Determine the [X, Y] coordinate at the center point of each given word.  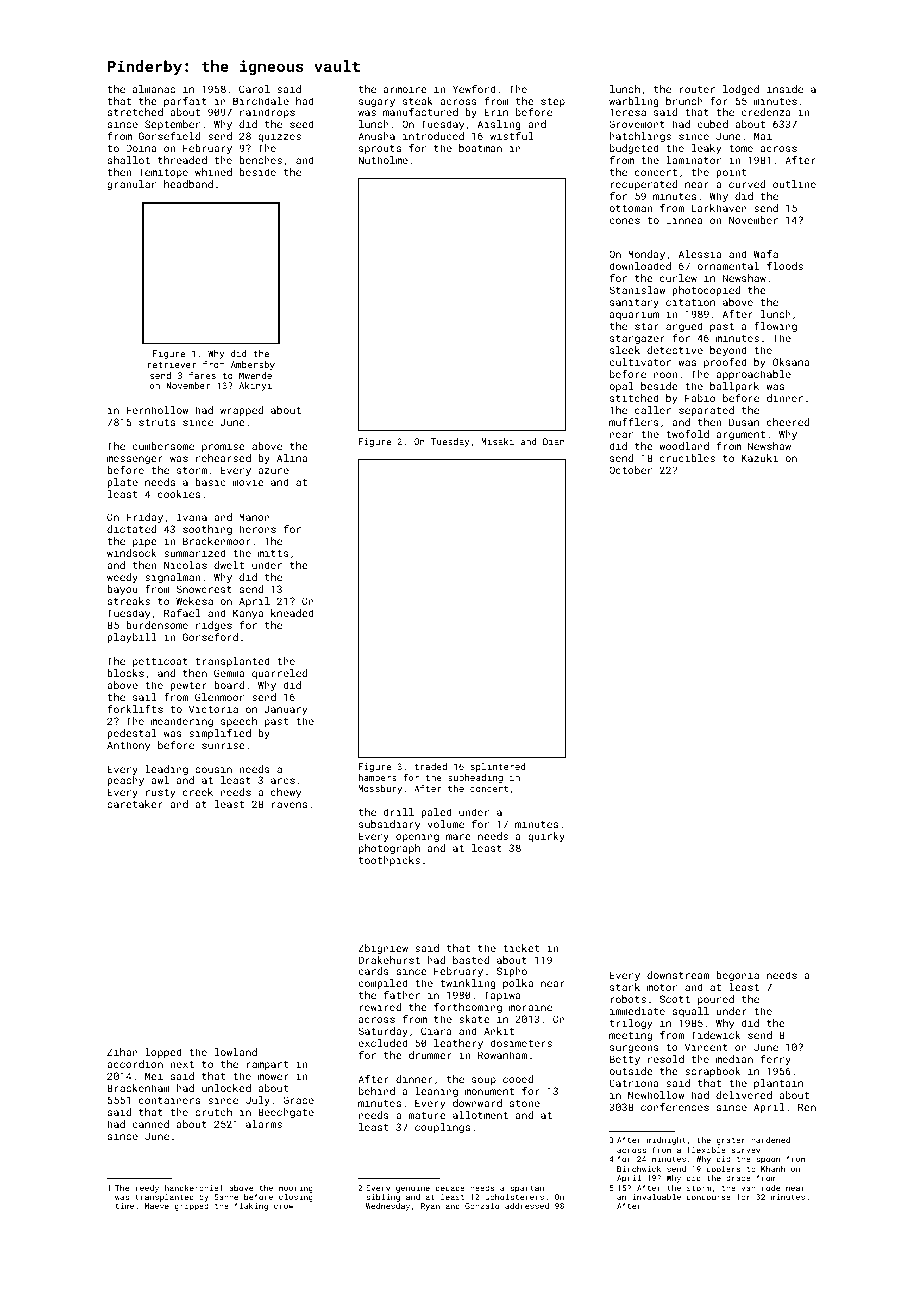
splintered [498, 767]
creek [198, 792]
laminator [693, 160]
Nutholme [383, 160]
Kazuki [760, 458]
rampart [268, 1065]
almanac [154, 89]
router [697, 89]
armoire [405, 89]
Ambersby [253, 365]
